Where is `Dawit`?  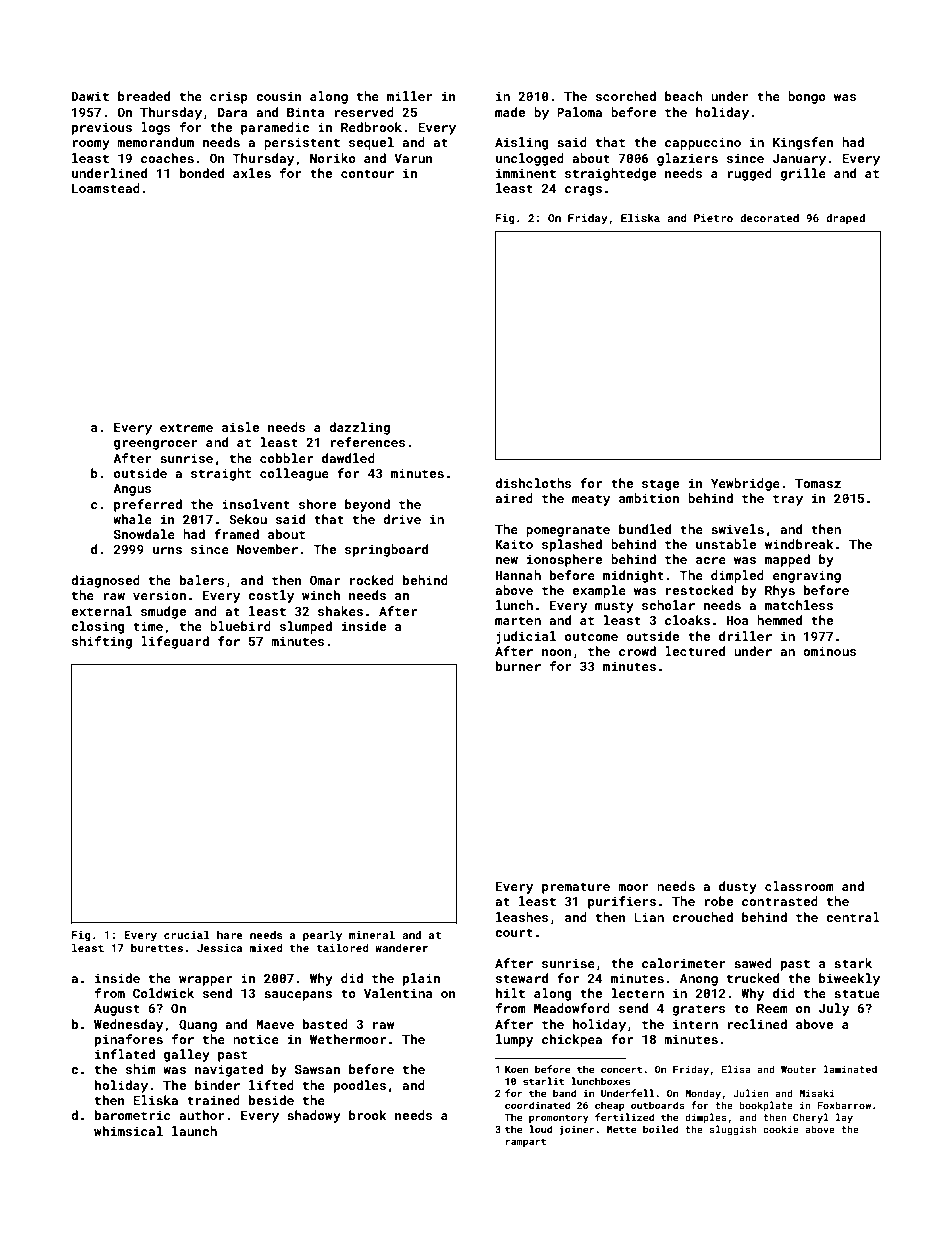 Dawit is located at coordinates (90, 96).
